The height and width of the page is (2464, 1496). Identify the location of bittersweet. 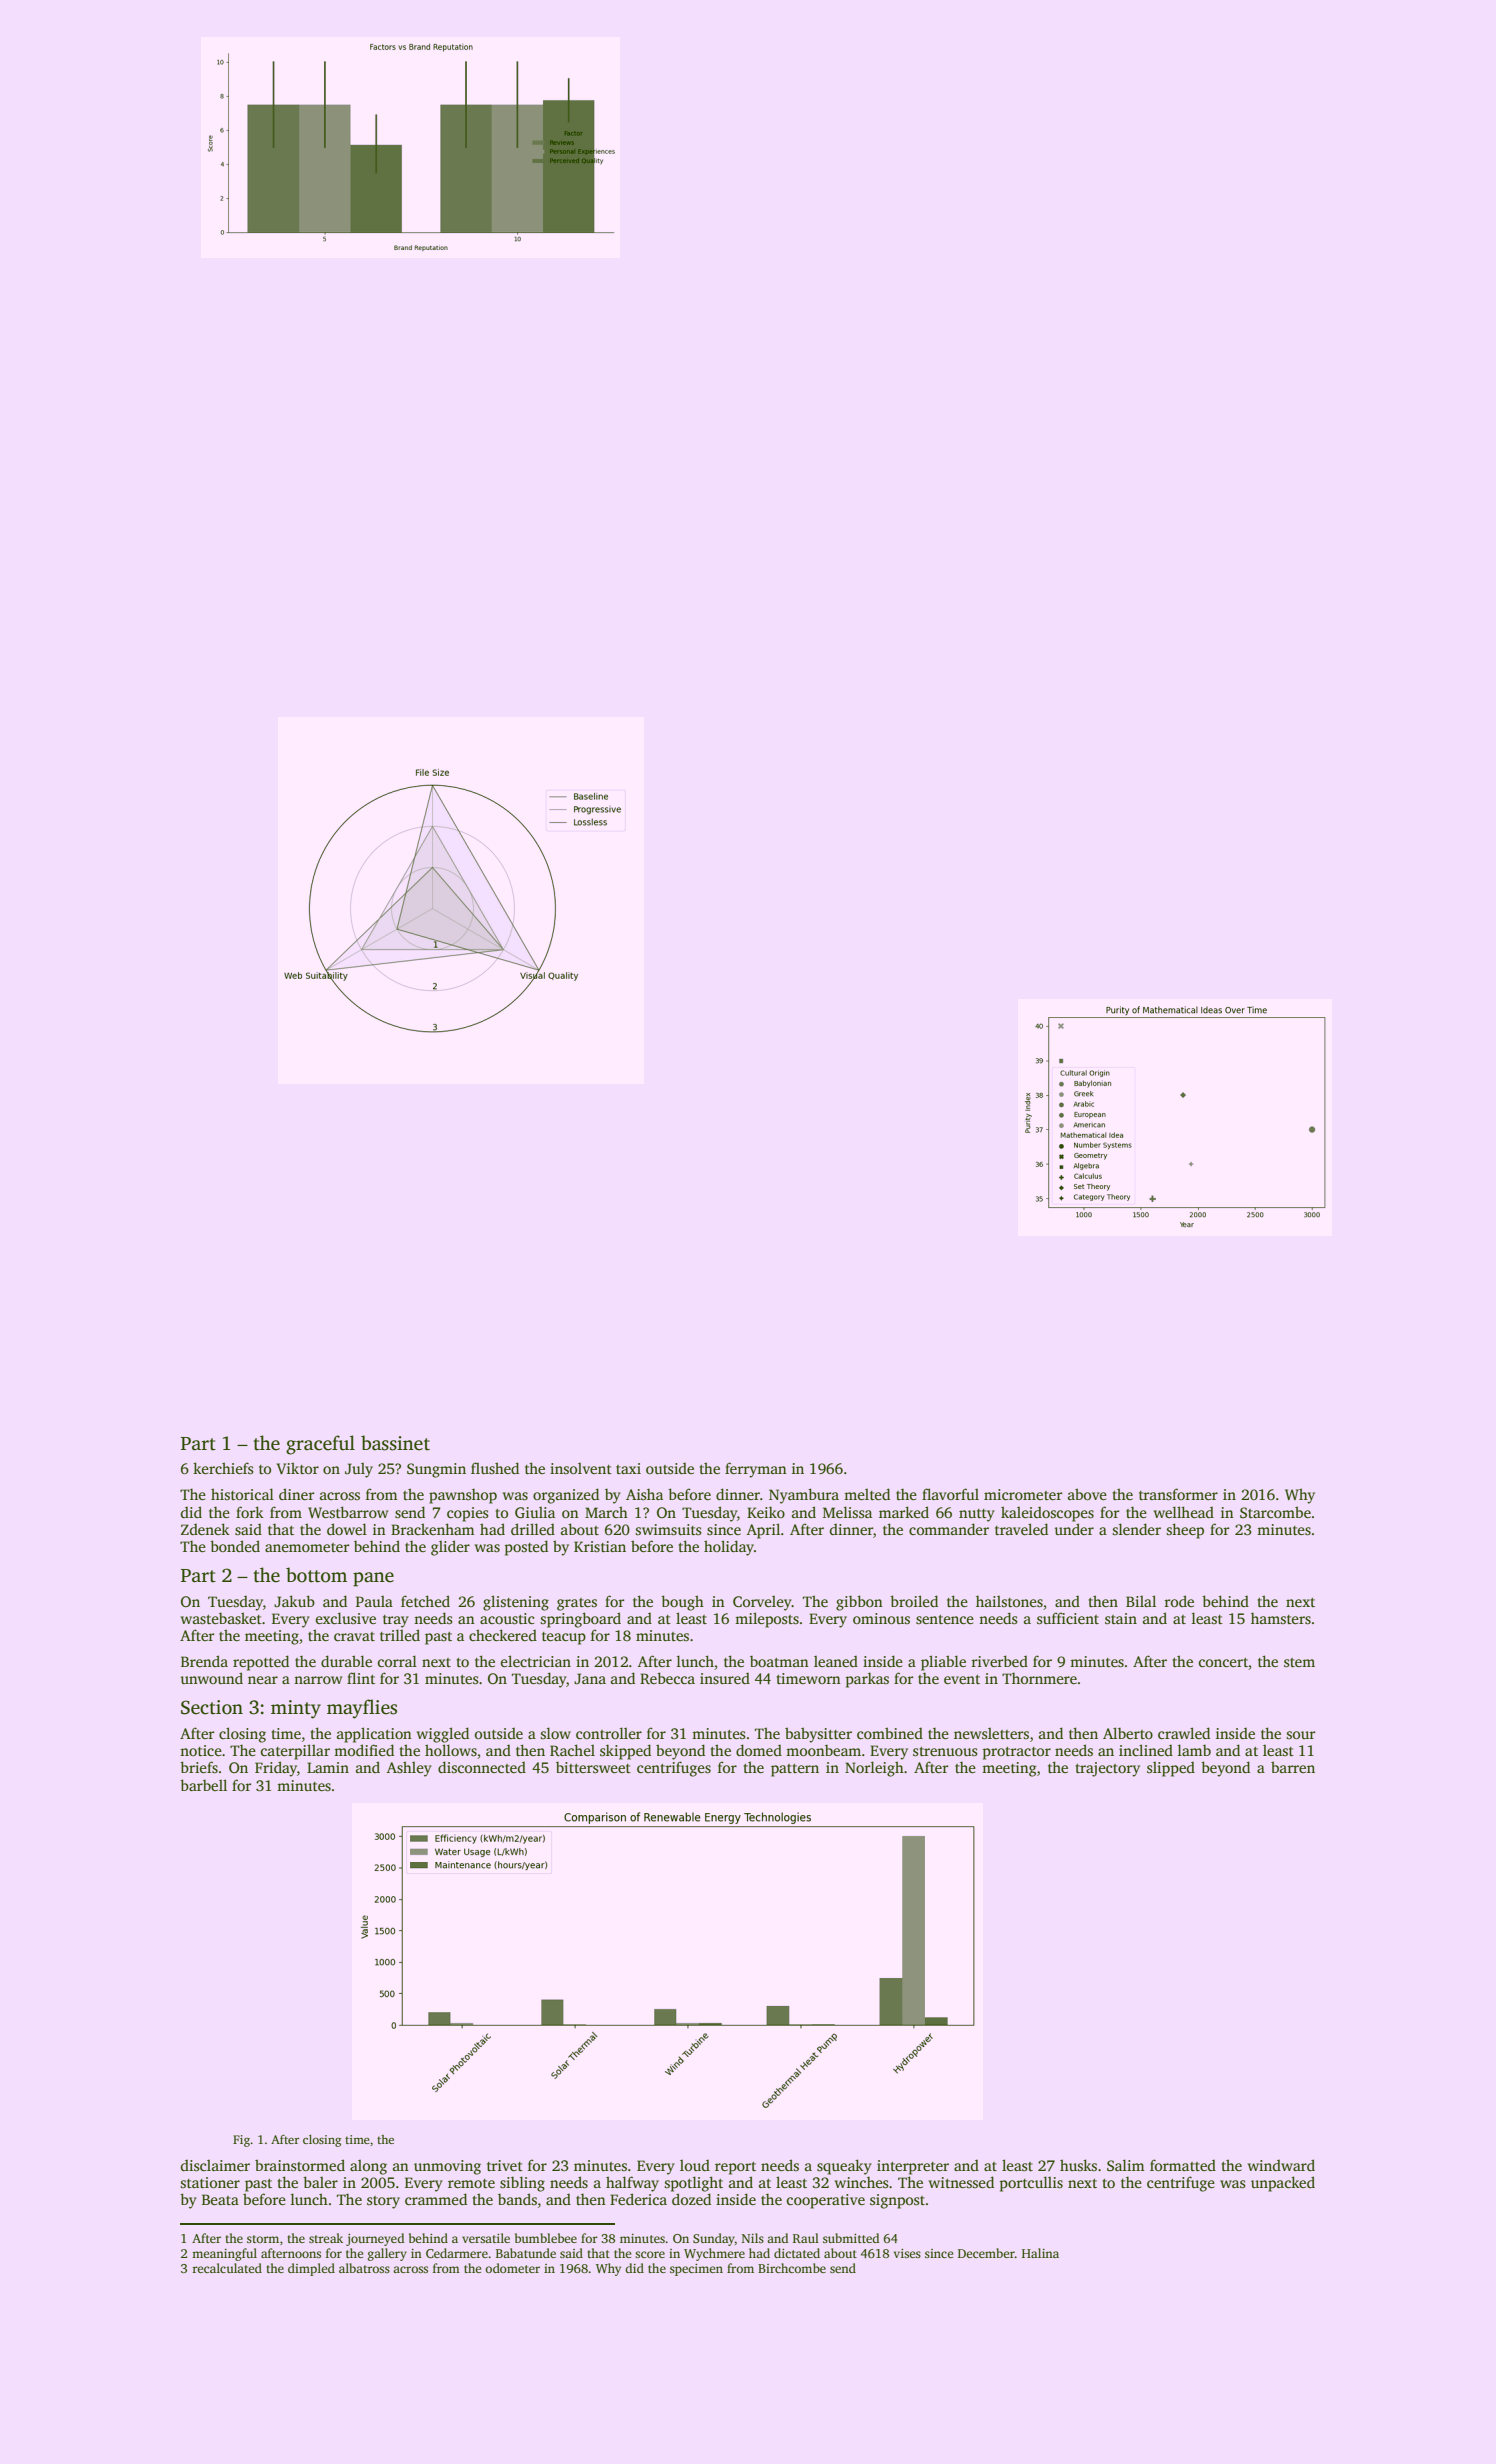
(593, 1767).
